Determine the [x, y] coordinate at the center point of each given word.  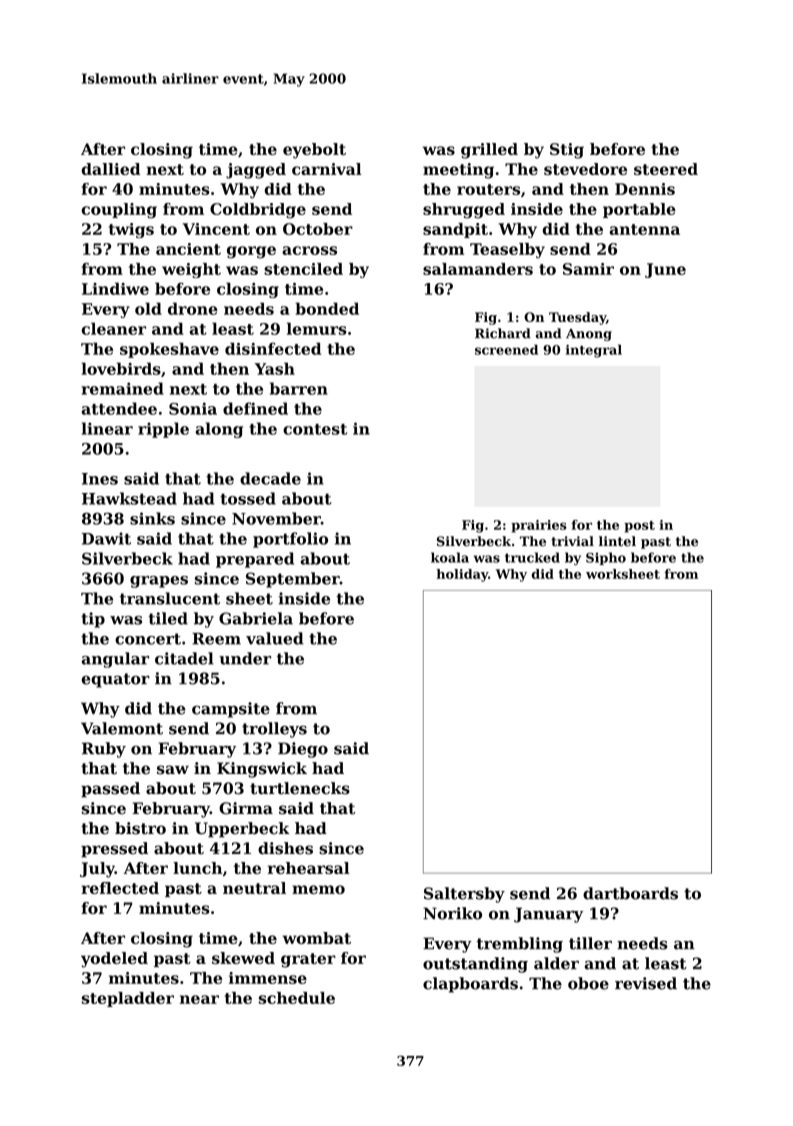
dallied [110, 169]
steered [666, 169]
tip [93, 620]
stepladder [128, 999]
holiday [462, 575]
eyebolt [314, 151]
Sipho [606, 558]
